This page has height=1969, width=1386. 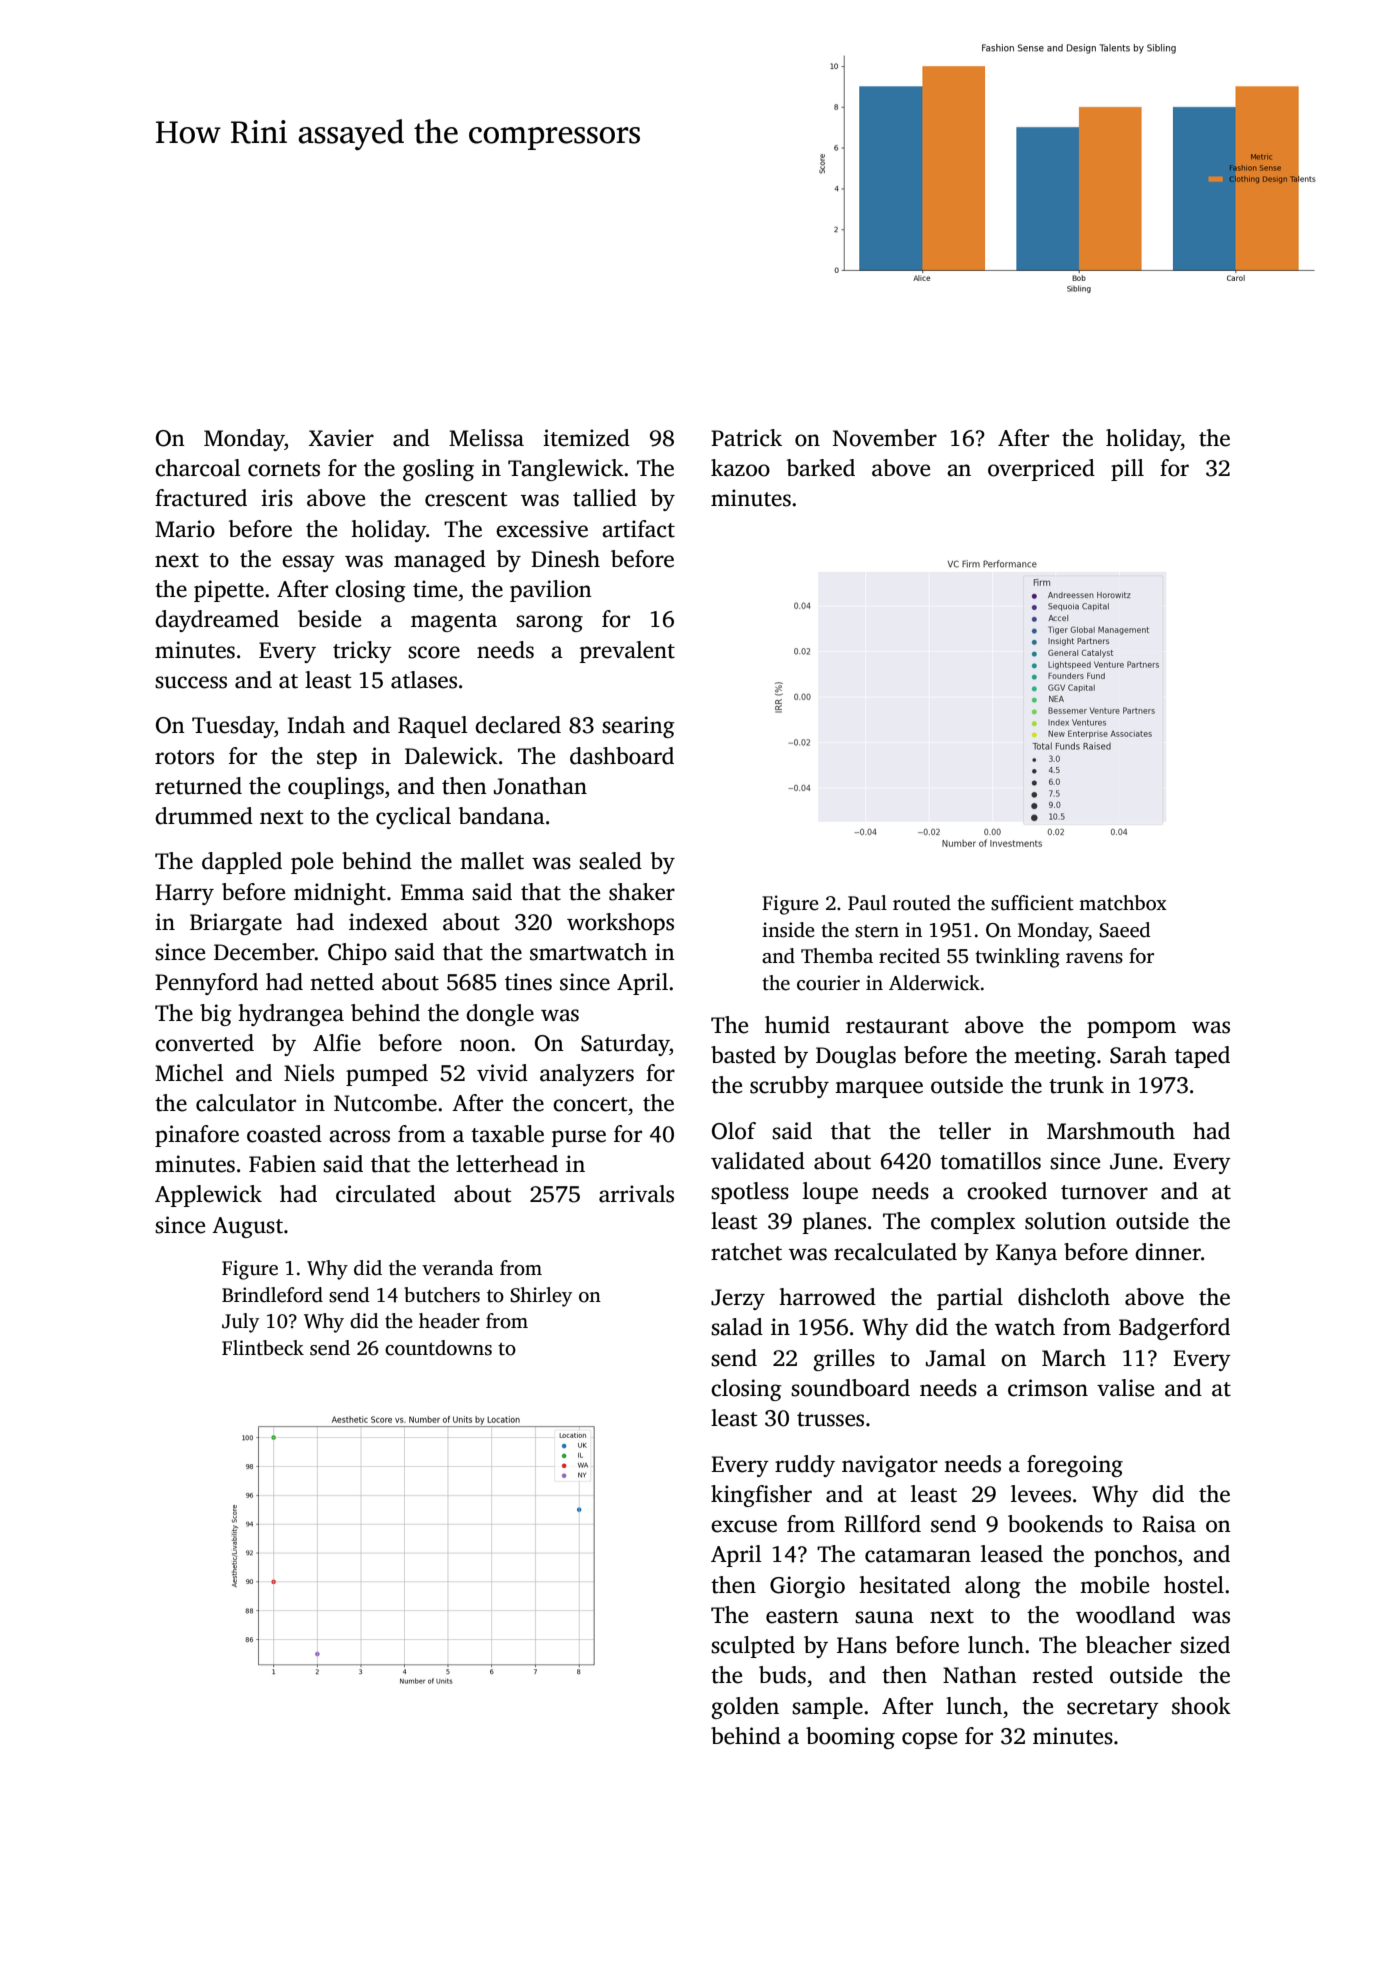 What do you see at coordinates (821, 468) in the page?
I see `barked` at bounding box center [821, 468].
